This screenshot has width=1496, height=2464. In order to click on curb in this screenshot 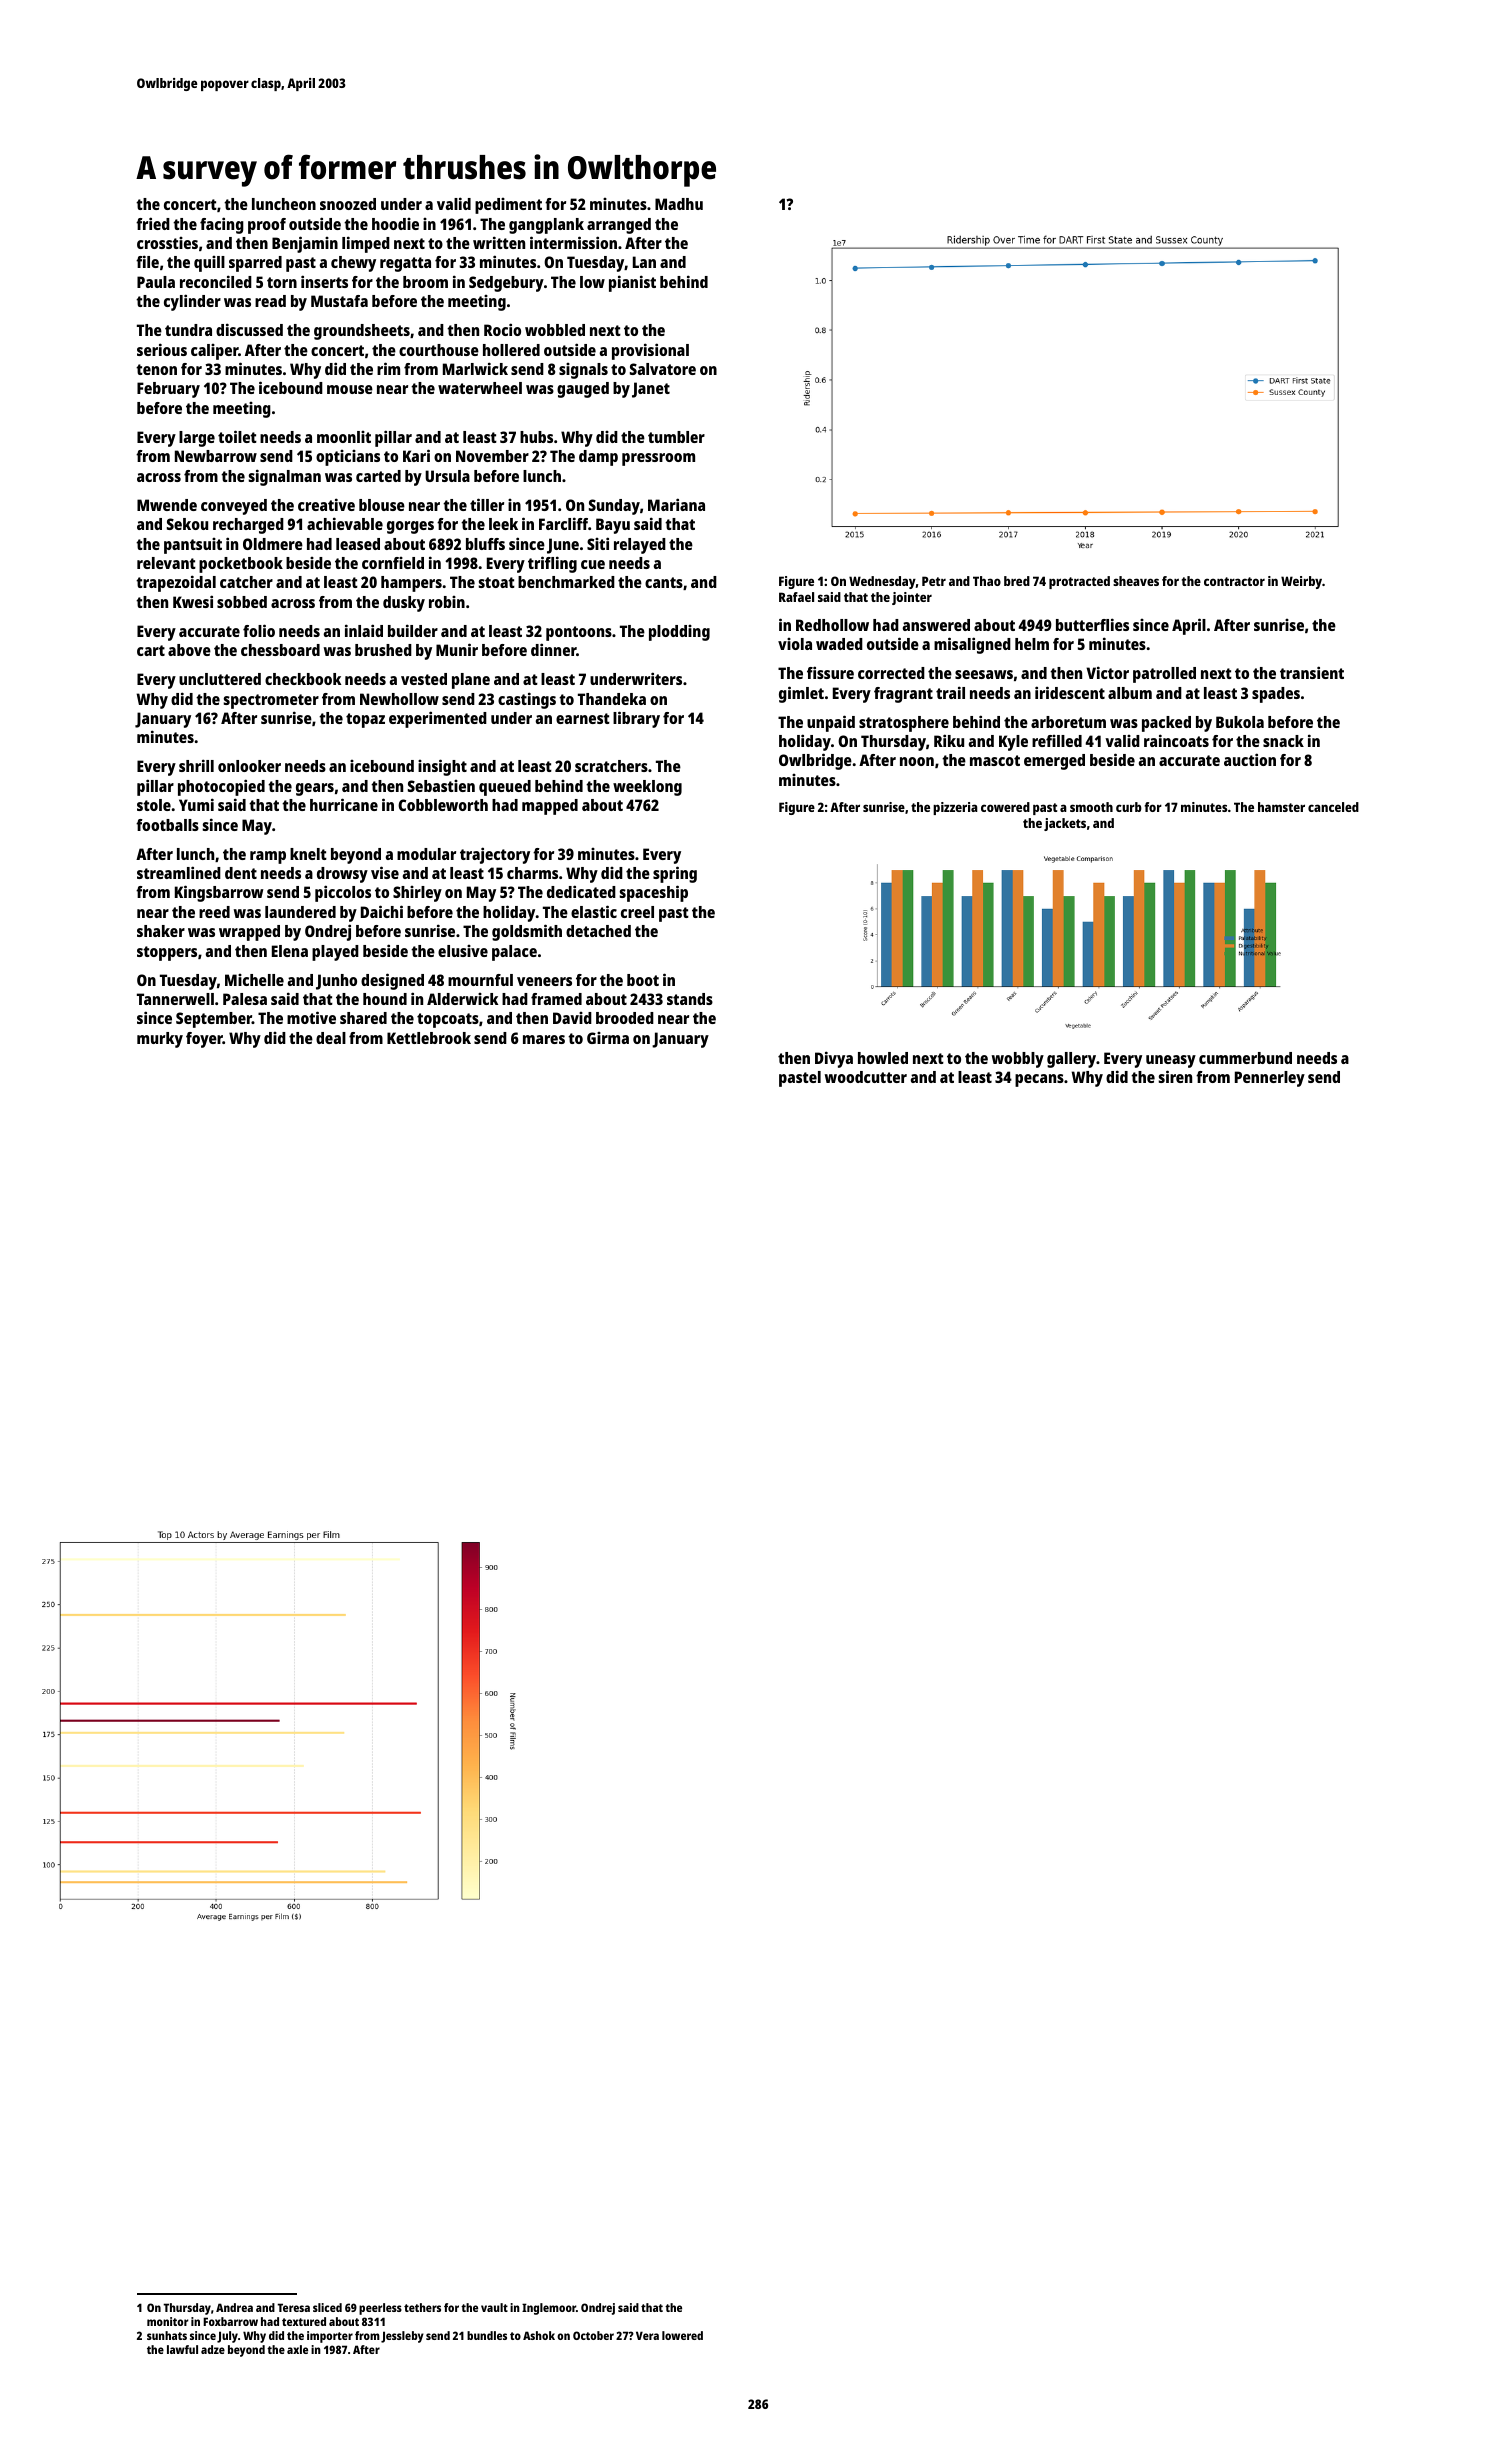, I will do `click(1129, 807)`.
